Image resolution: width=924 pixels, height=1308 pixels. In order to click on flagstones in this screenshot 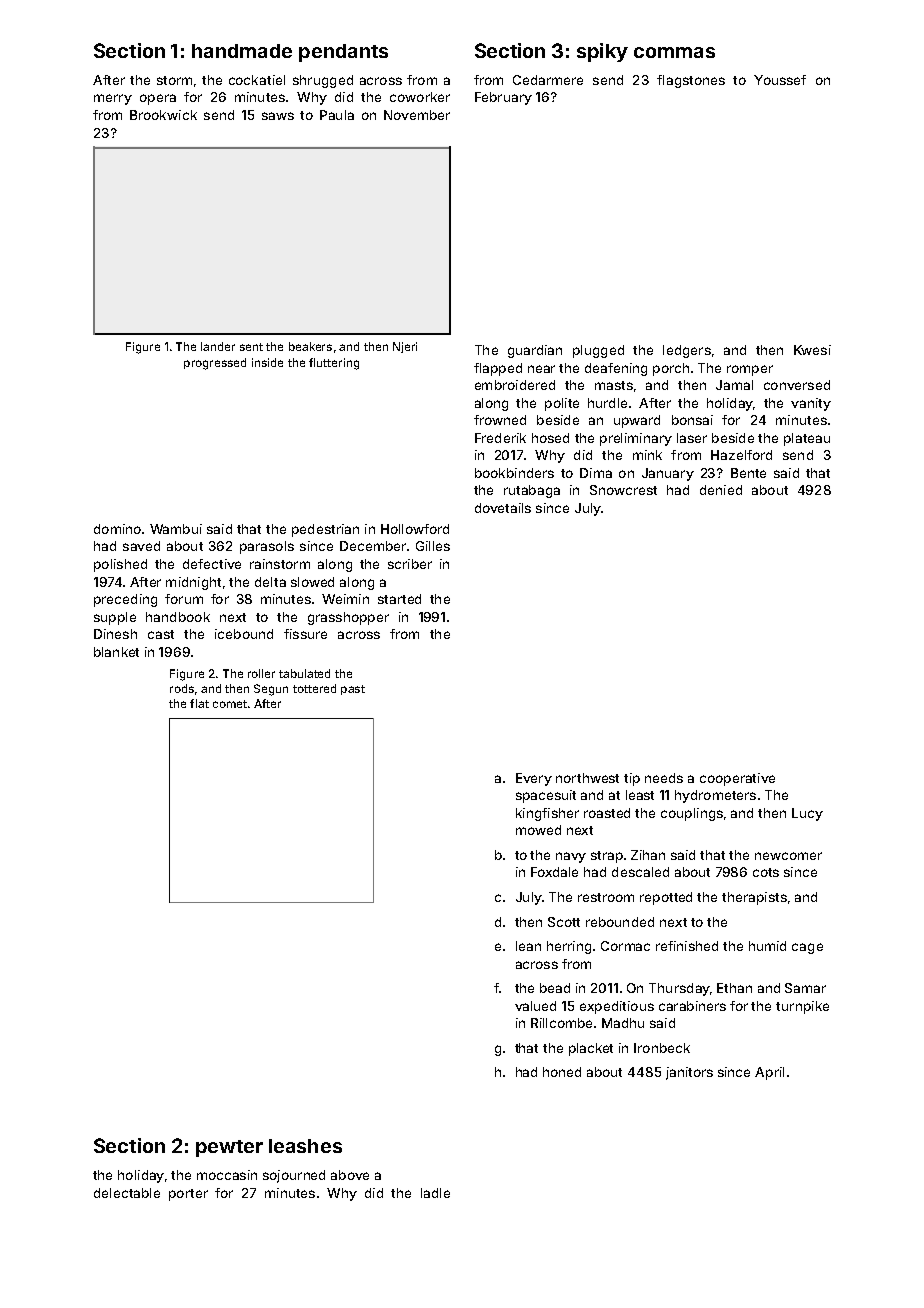, I will do `click(691, 81)`.
